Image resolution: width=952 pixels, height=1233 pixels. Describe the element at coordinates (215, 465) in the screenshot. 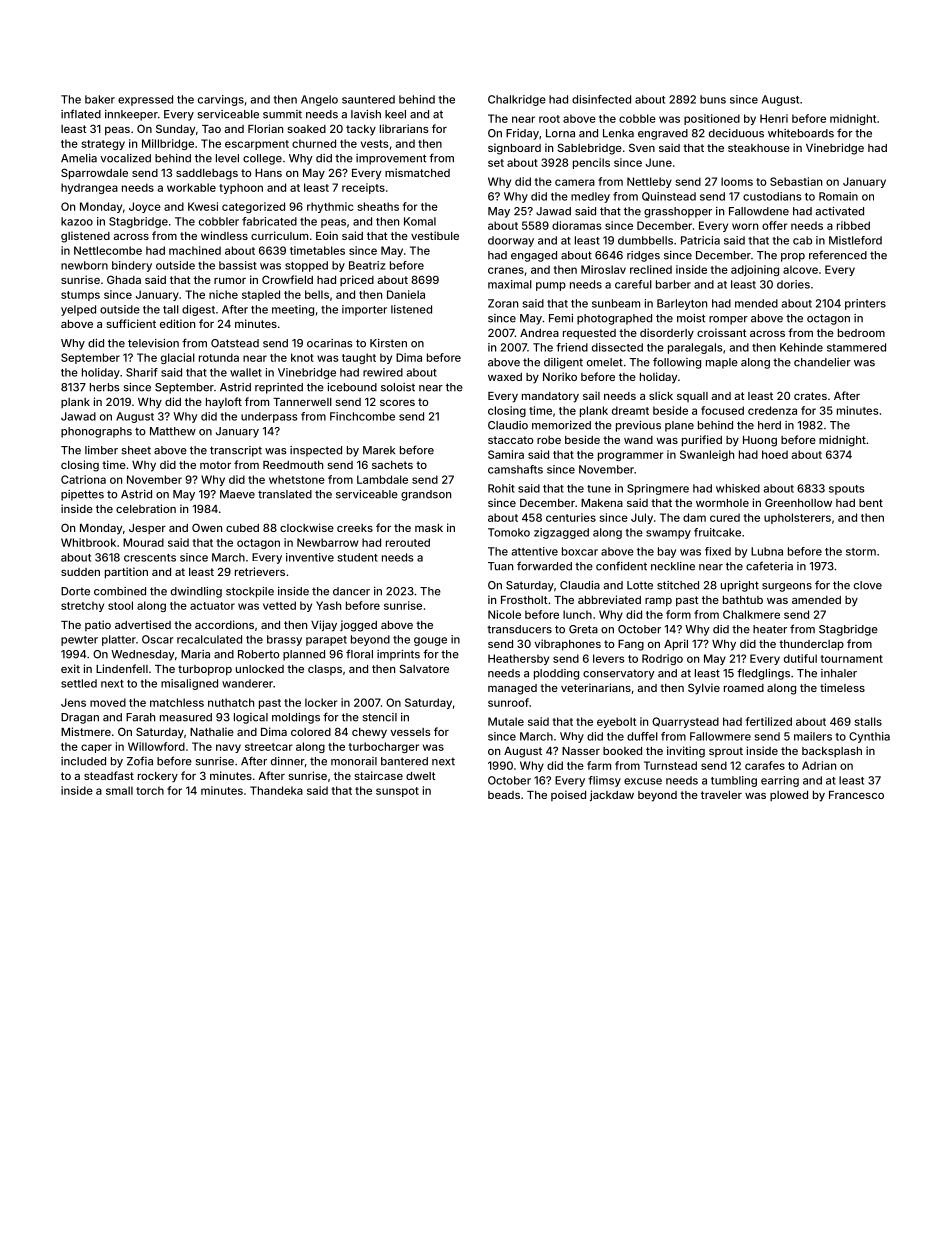

I see `motor` at that location.
